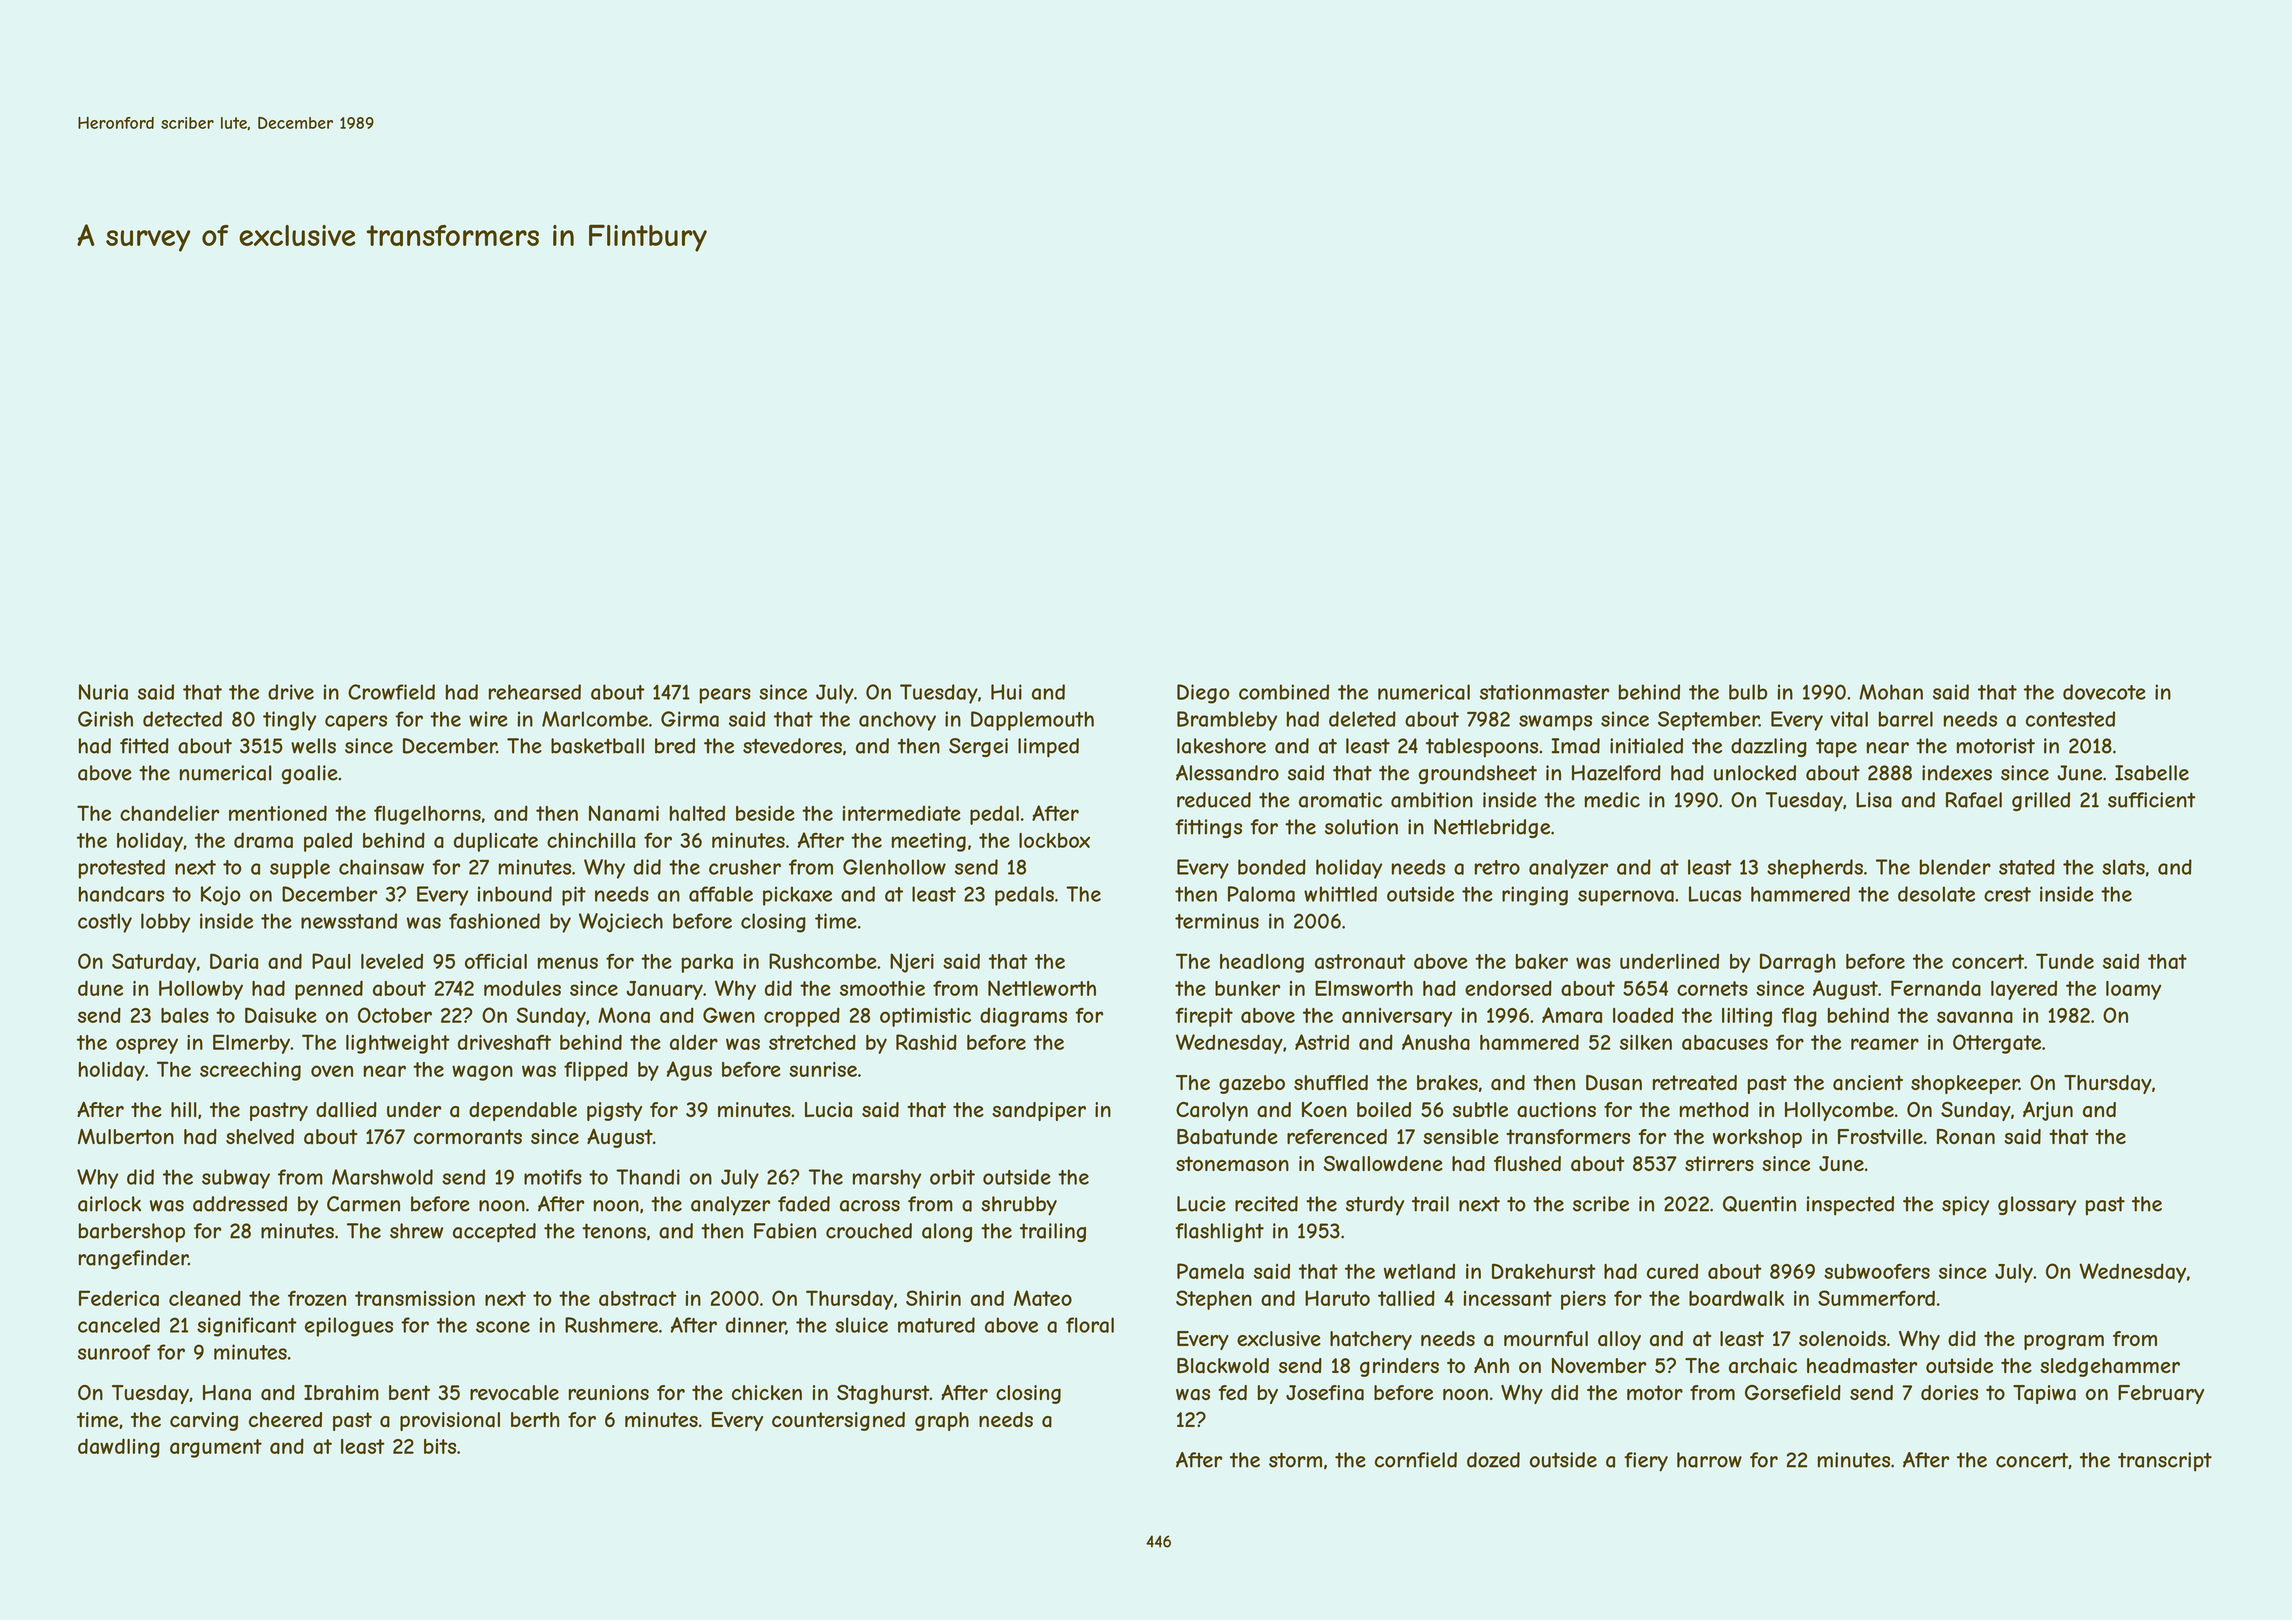 The height and width of the screenshot is (1620, 2292). I want to click on shepherds, so click(1815, 869).
